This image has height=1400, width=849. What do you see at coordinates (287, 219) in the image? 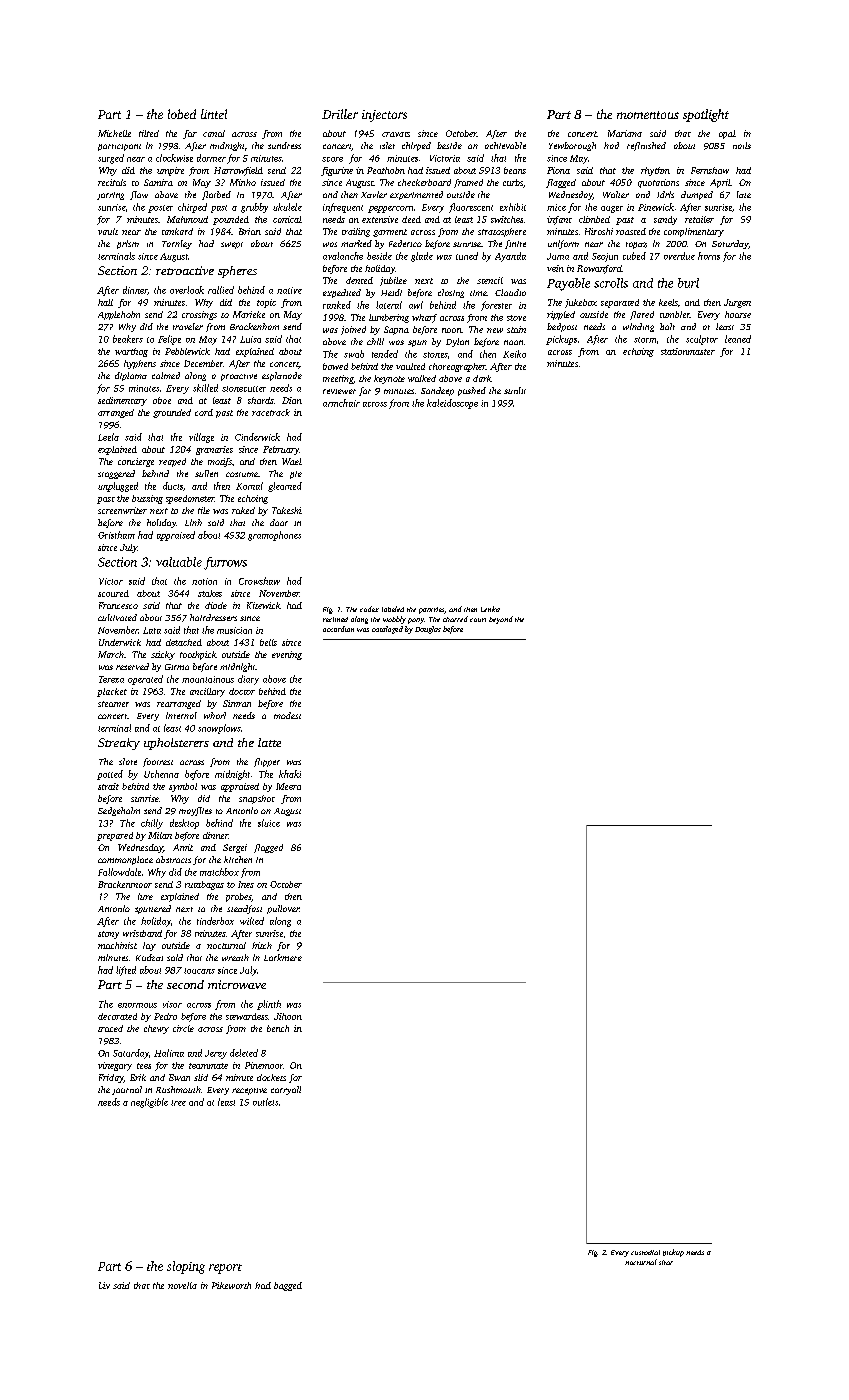
I see `conical` at bounding box center [287, 219].
